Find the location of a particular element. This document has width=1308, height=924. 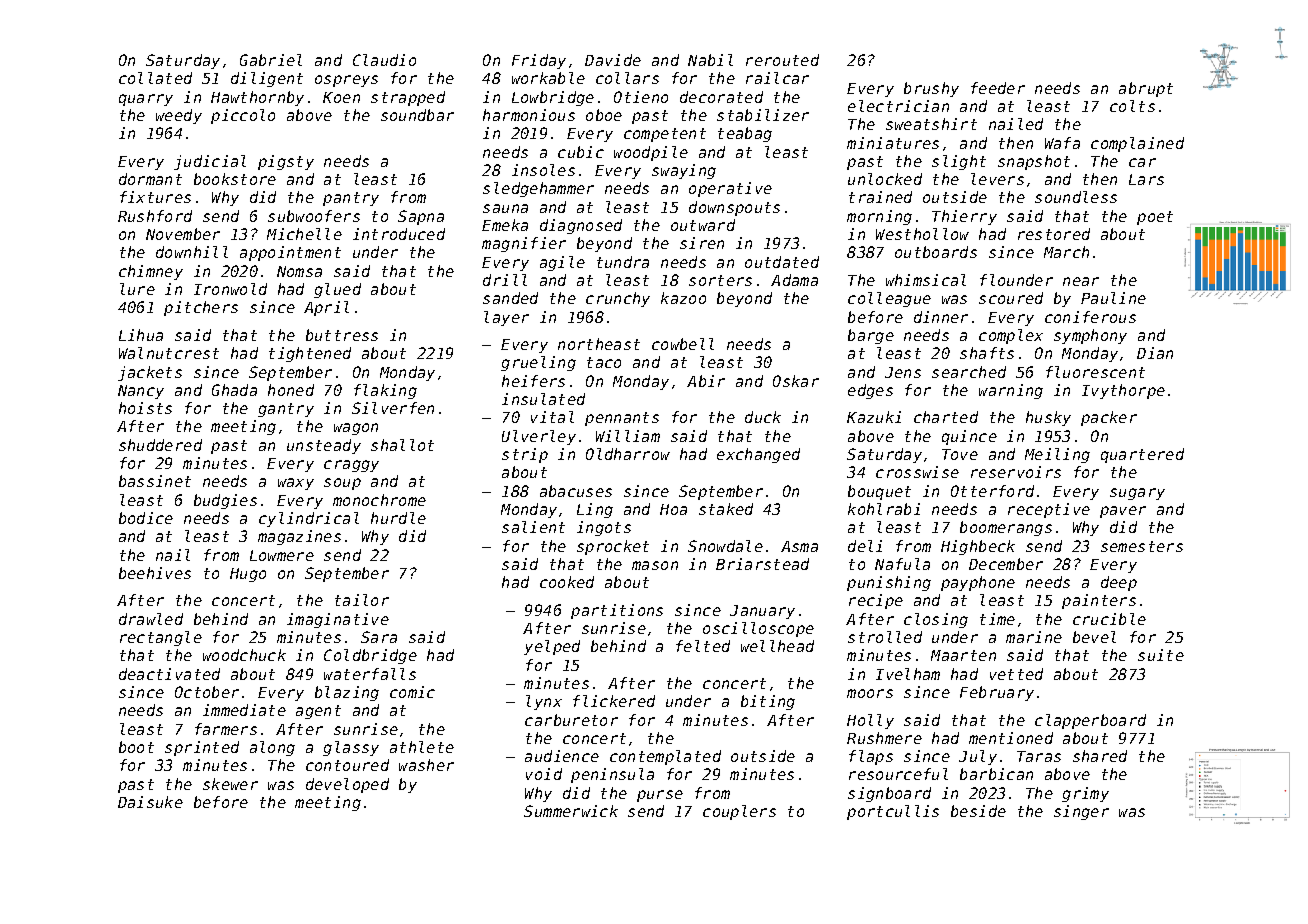

Otieno is located at coordinates (641, 97).
